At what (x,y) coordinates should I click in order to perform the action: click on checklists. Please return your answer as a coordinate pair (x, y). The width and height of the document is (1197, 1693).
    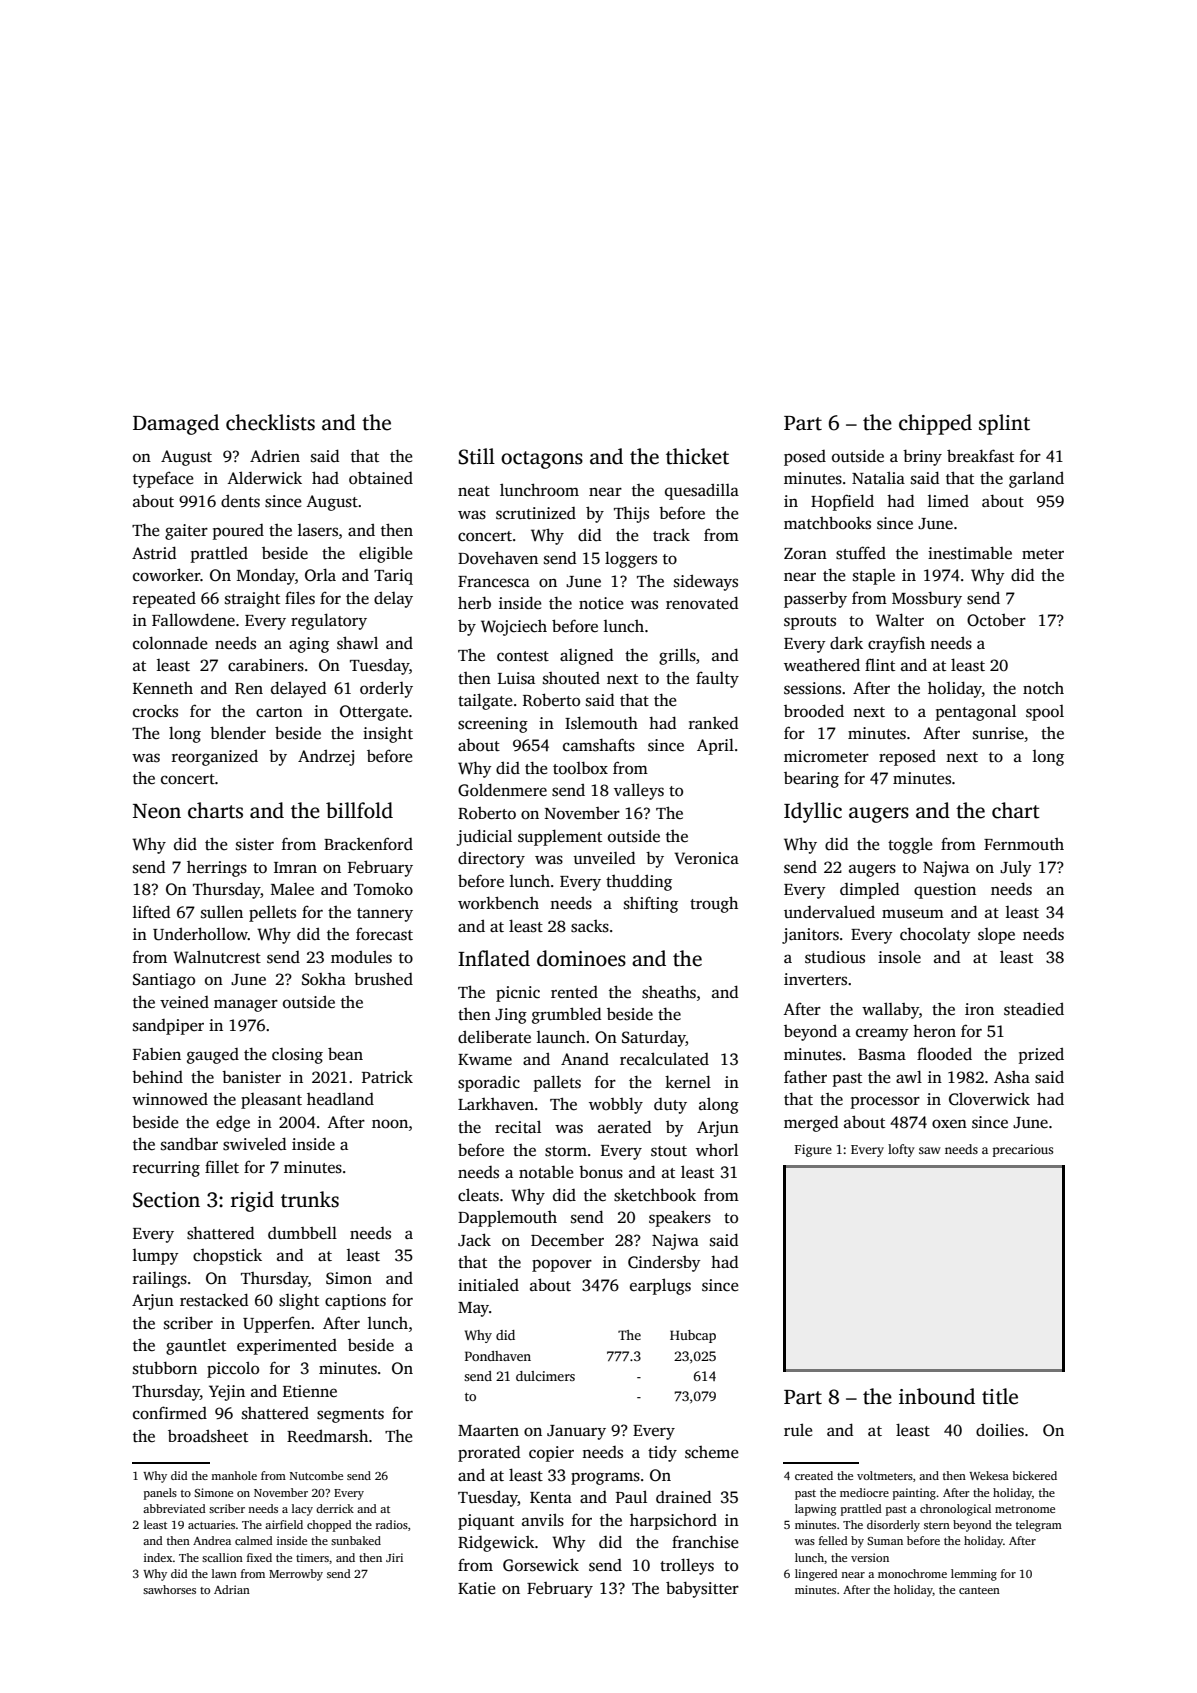
    Looking at the image, I should click on (270, 422).
